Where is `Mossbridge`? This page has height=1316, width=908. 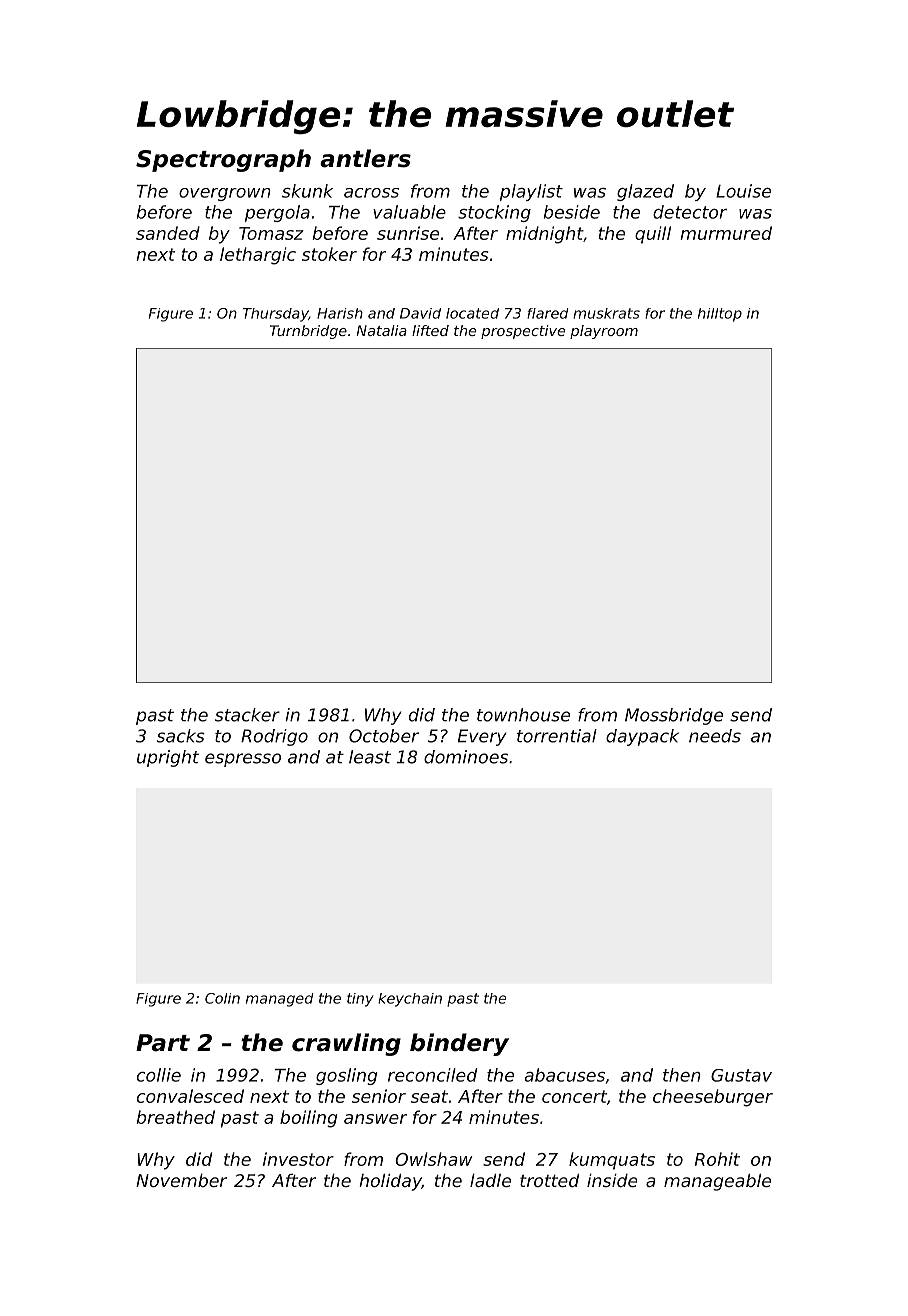
Mossbridge is located at coordinates (674, 716).
